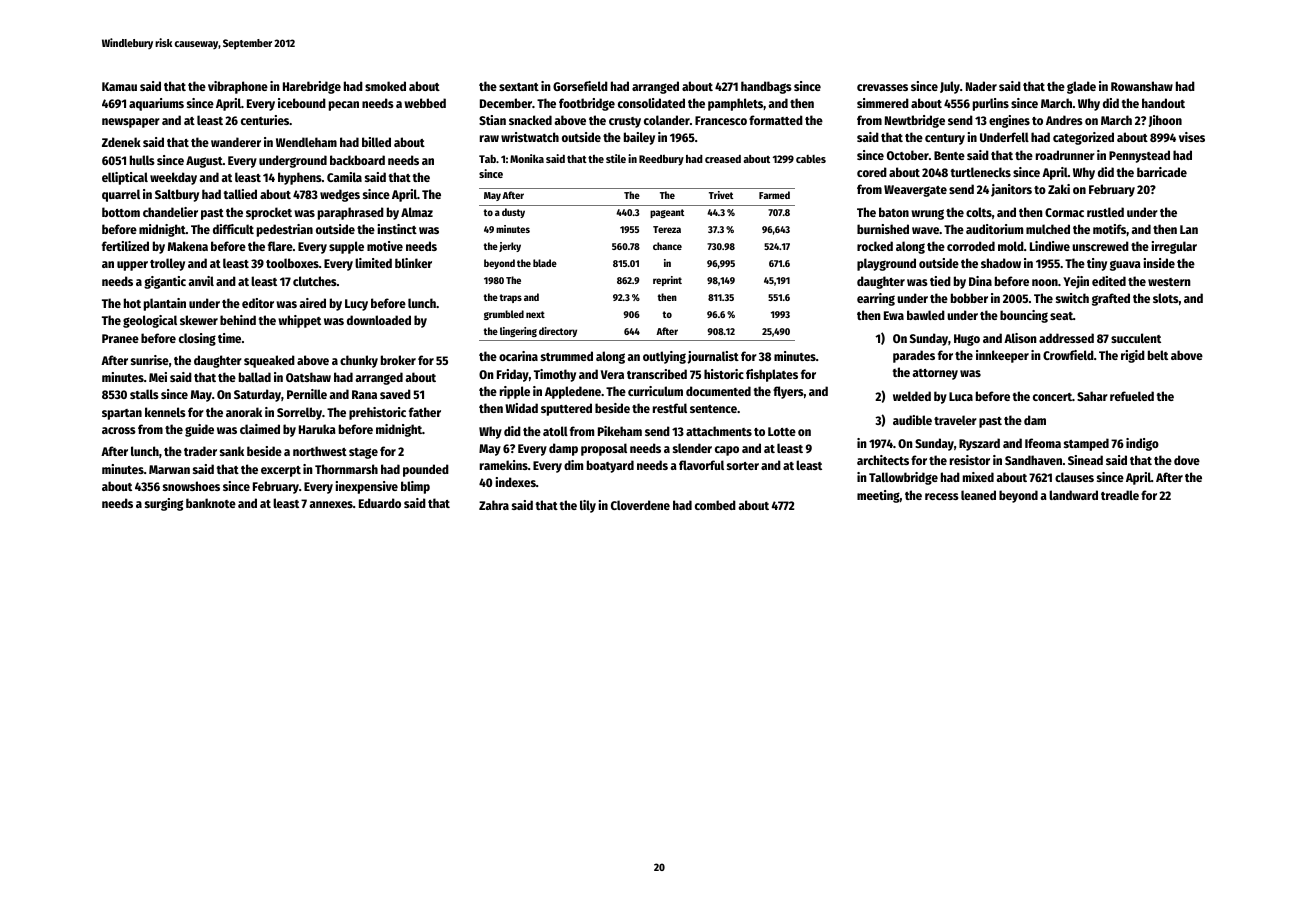 Image resolution: width=1308 pixels, height=924 pixels. Describe the element at coordinates (580, 86) in the screenshot. I see `Gorsefield` at that location.
